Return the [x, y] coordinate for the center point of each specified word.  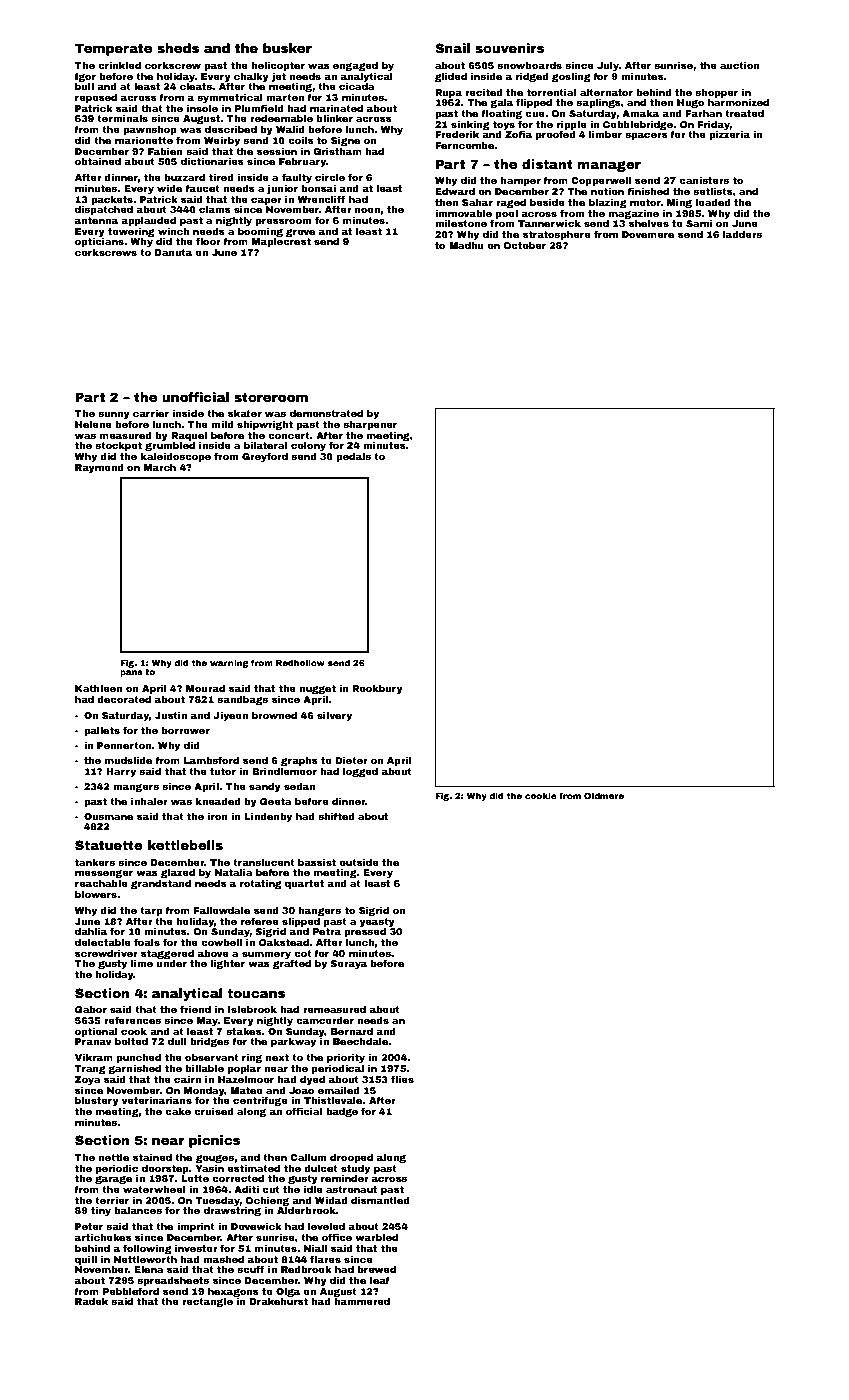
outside [359, 862]
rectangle [207, 1302]
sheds [178, 48]
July [608, 66]
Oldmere [604, 795]
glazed [178, 873]
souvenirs [510, 48]
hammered [362, 1301]
